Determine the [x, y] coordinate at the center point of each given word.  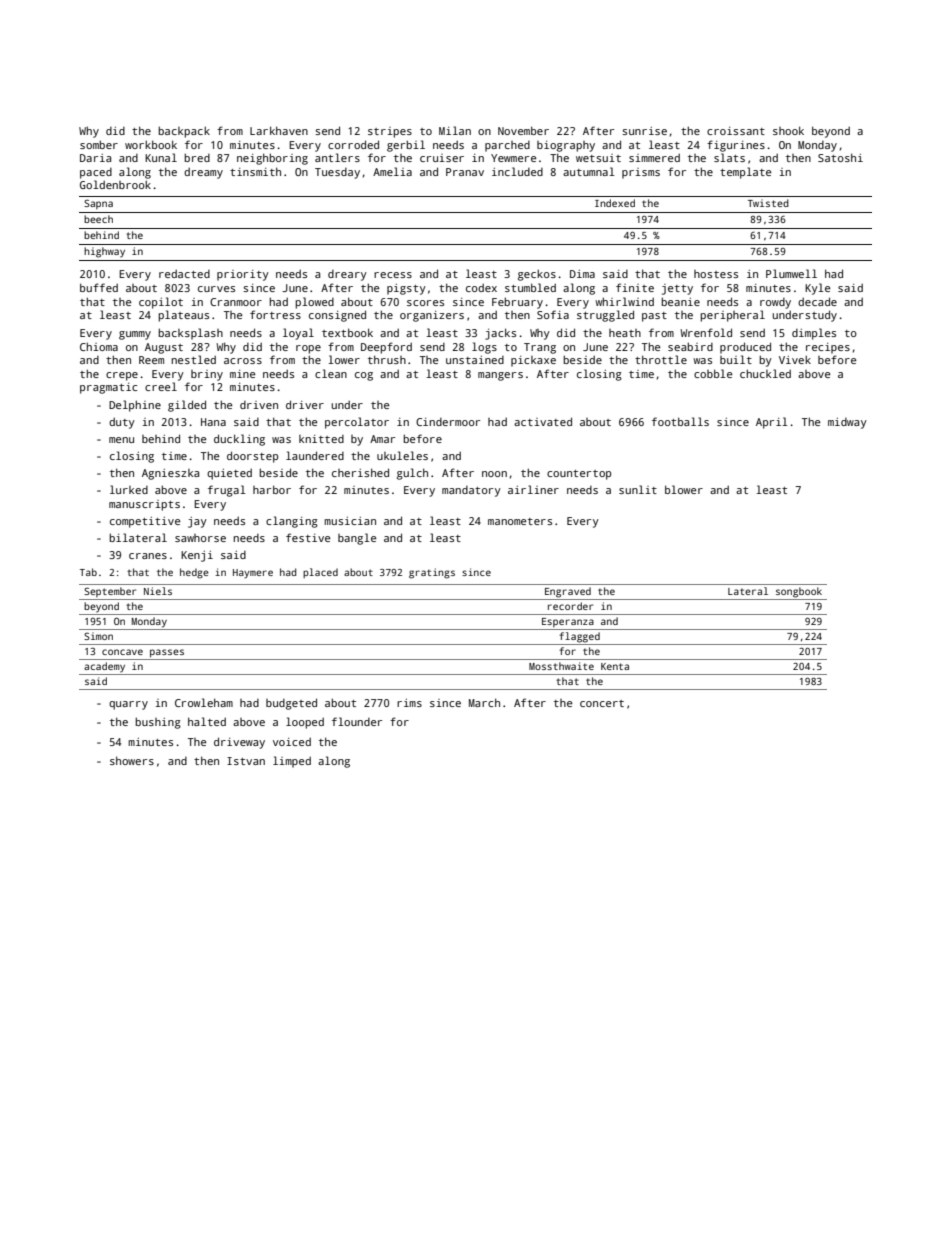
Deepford [386, 348]
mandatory [471, 491]
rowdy [775, 303]
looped [305, 723]
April [772, 423]
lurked [129, 489]
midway [847, 423]
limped [292, 762]
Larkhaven [279, 130]
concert [602, 703]
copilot [161, 303]
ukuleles [402, 455]
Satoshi [840, 157]
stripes [390, 132]
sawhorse [200, 538]
